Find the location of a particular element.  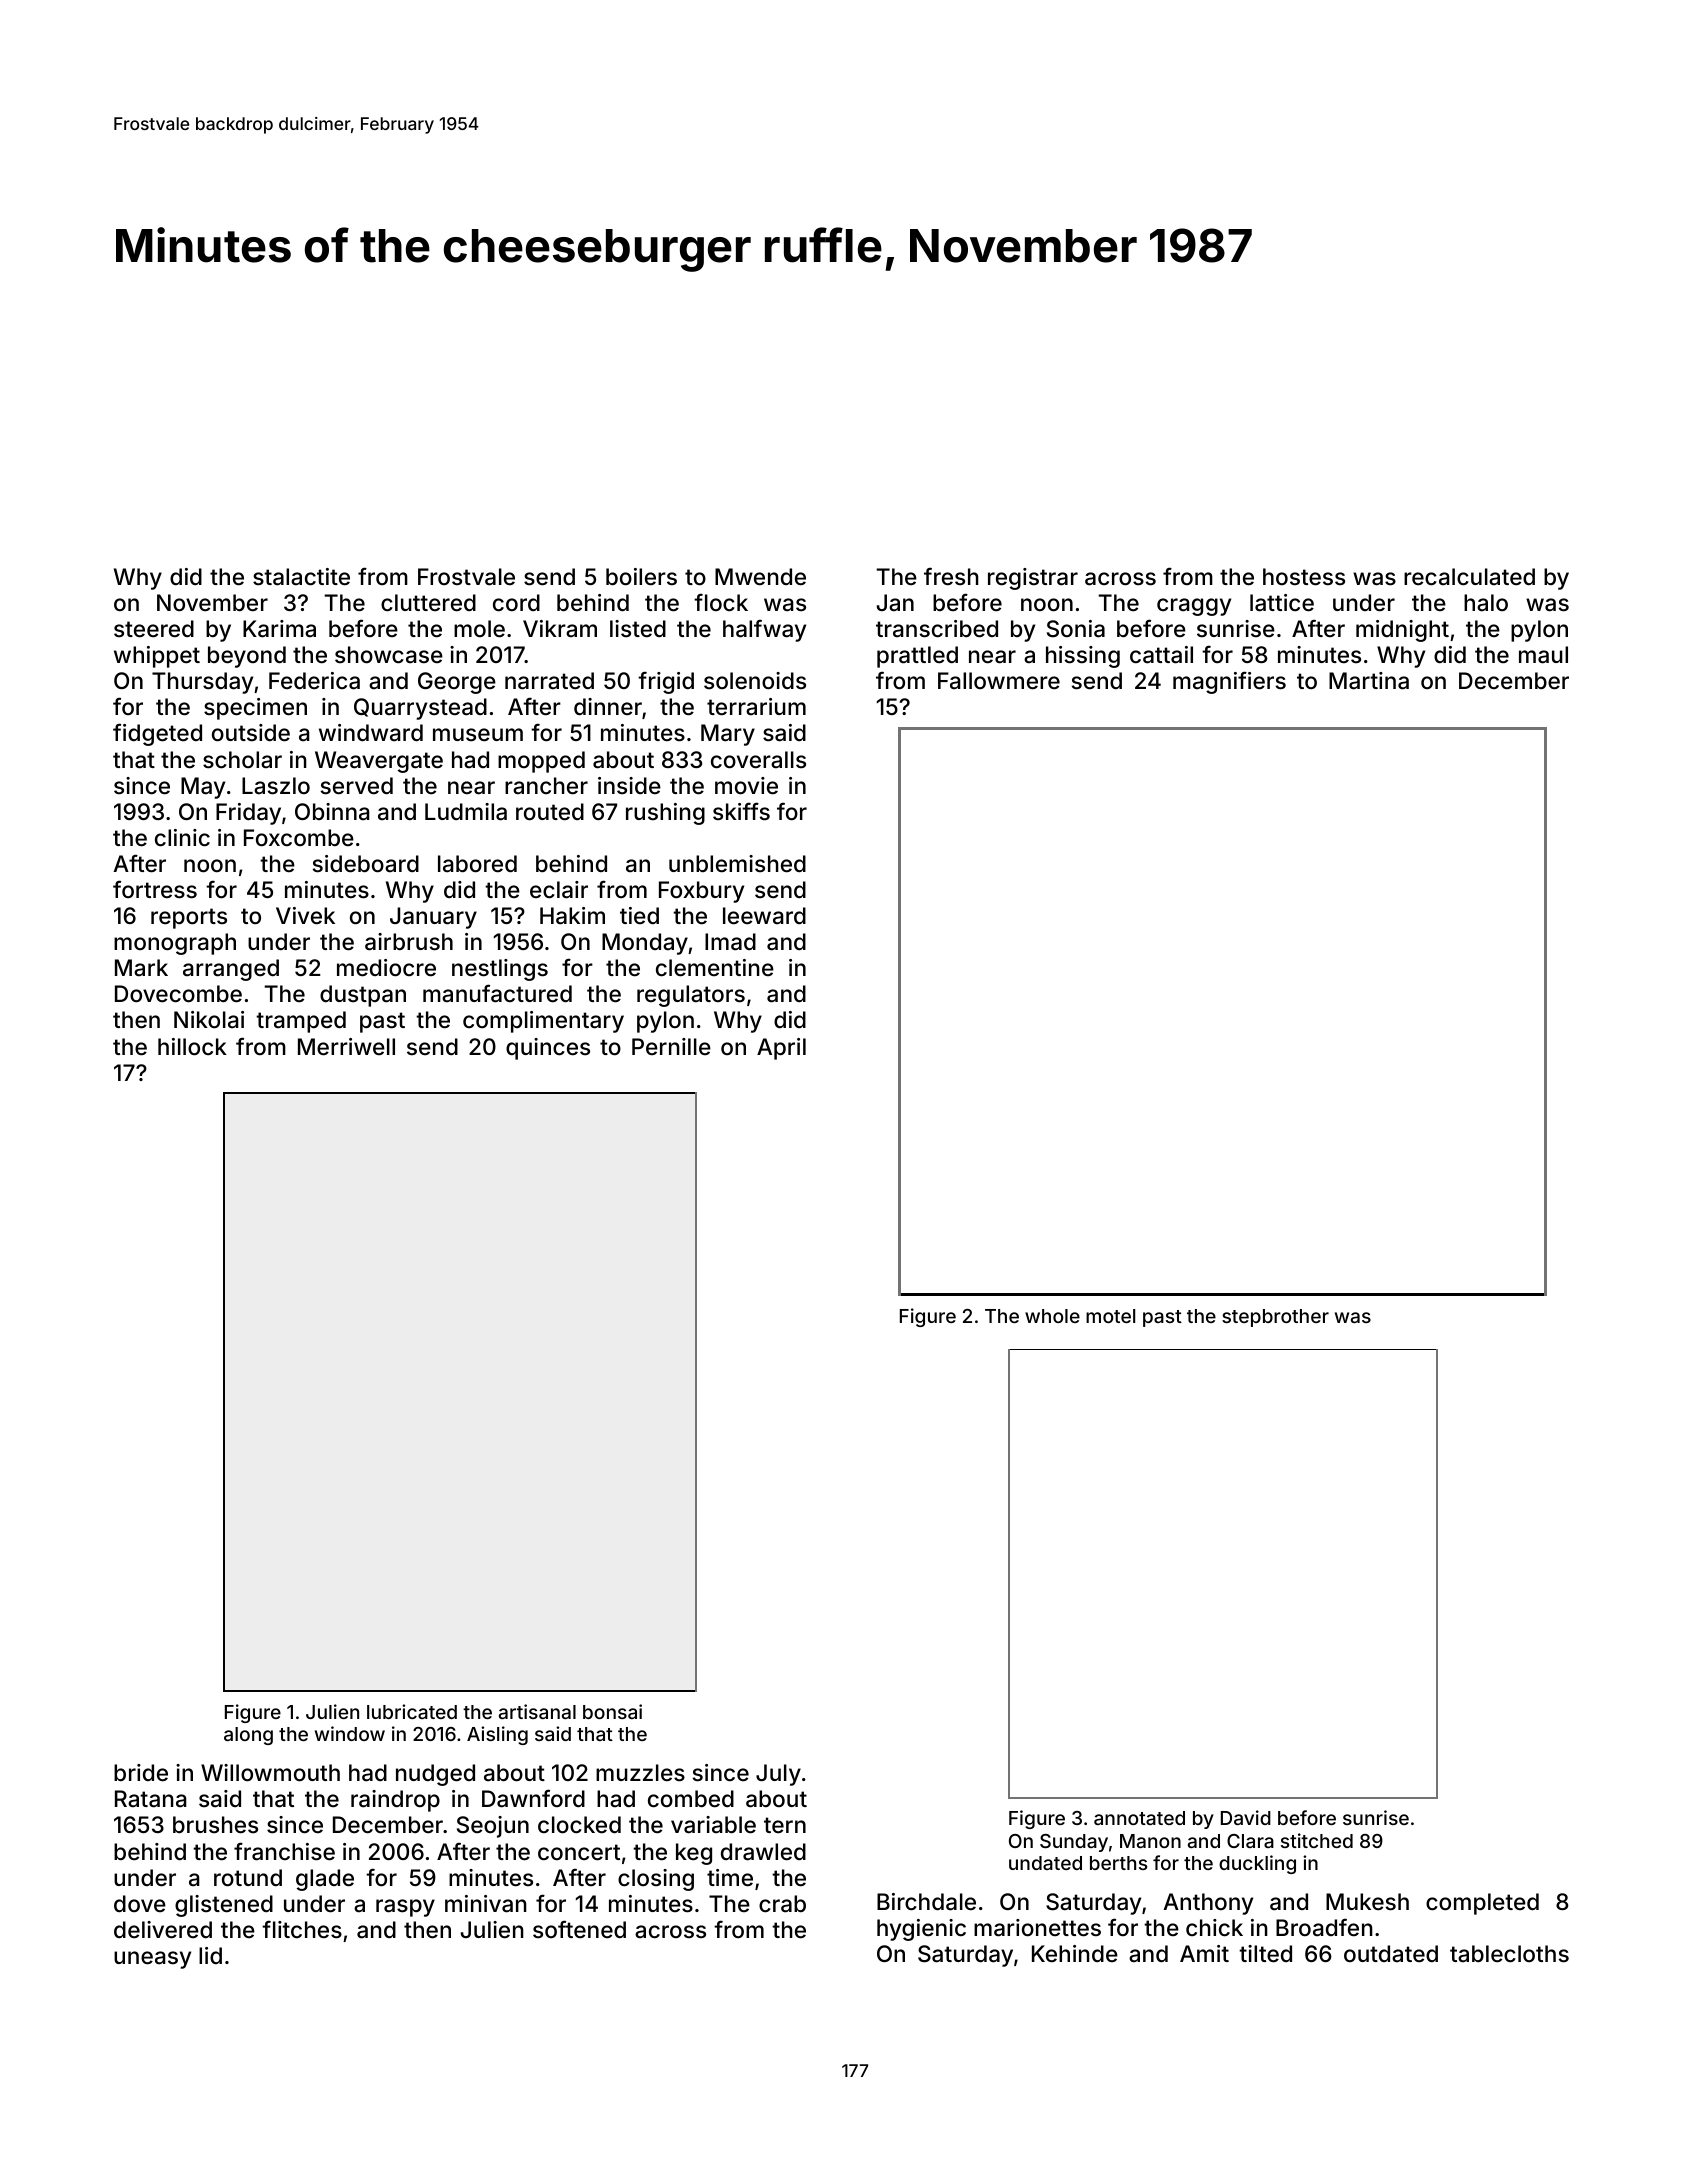

transcribed is located at coordinates (937, 629).
